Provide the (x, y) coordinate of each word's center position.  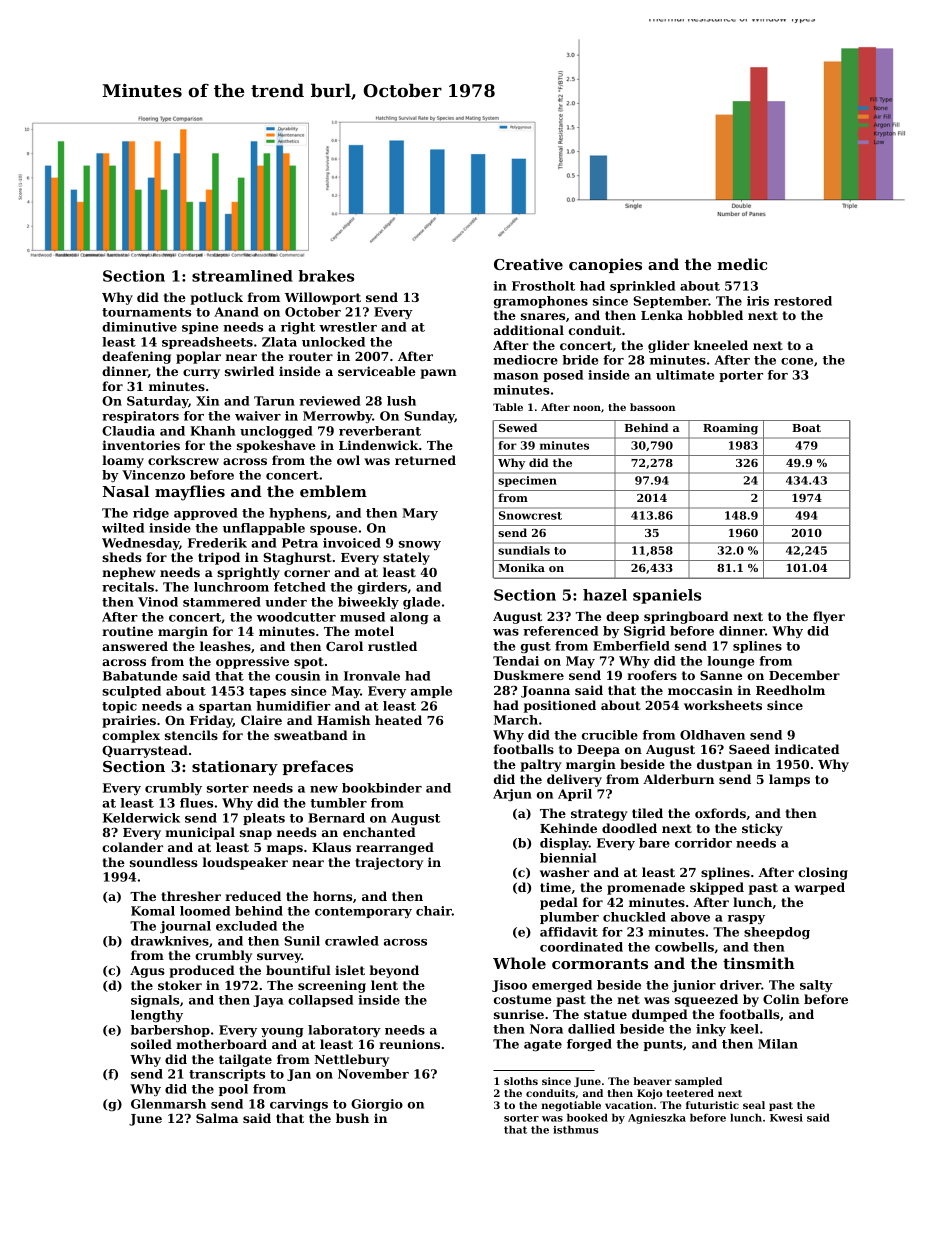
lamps (789, 780)
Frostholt (543, 286)
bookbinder (382, 788)
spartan (225, 707)
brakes (326, 276)
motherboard (221, 1044)
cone (797, 361)
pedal (559, 903)
